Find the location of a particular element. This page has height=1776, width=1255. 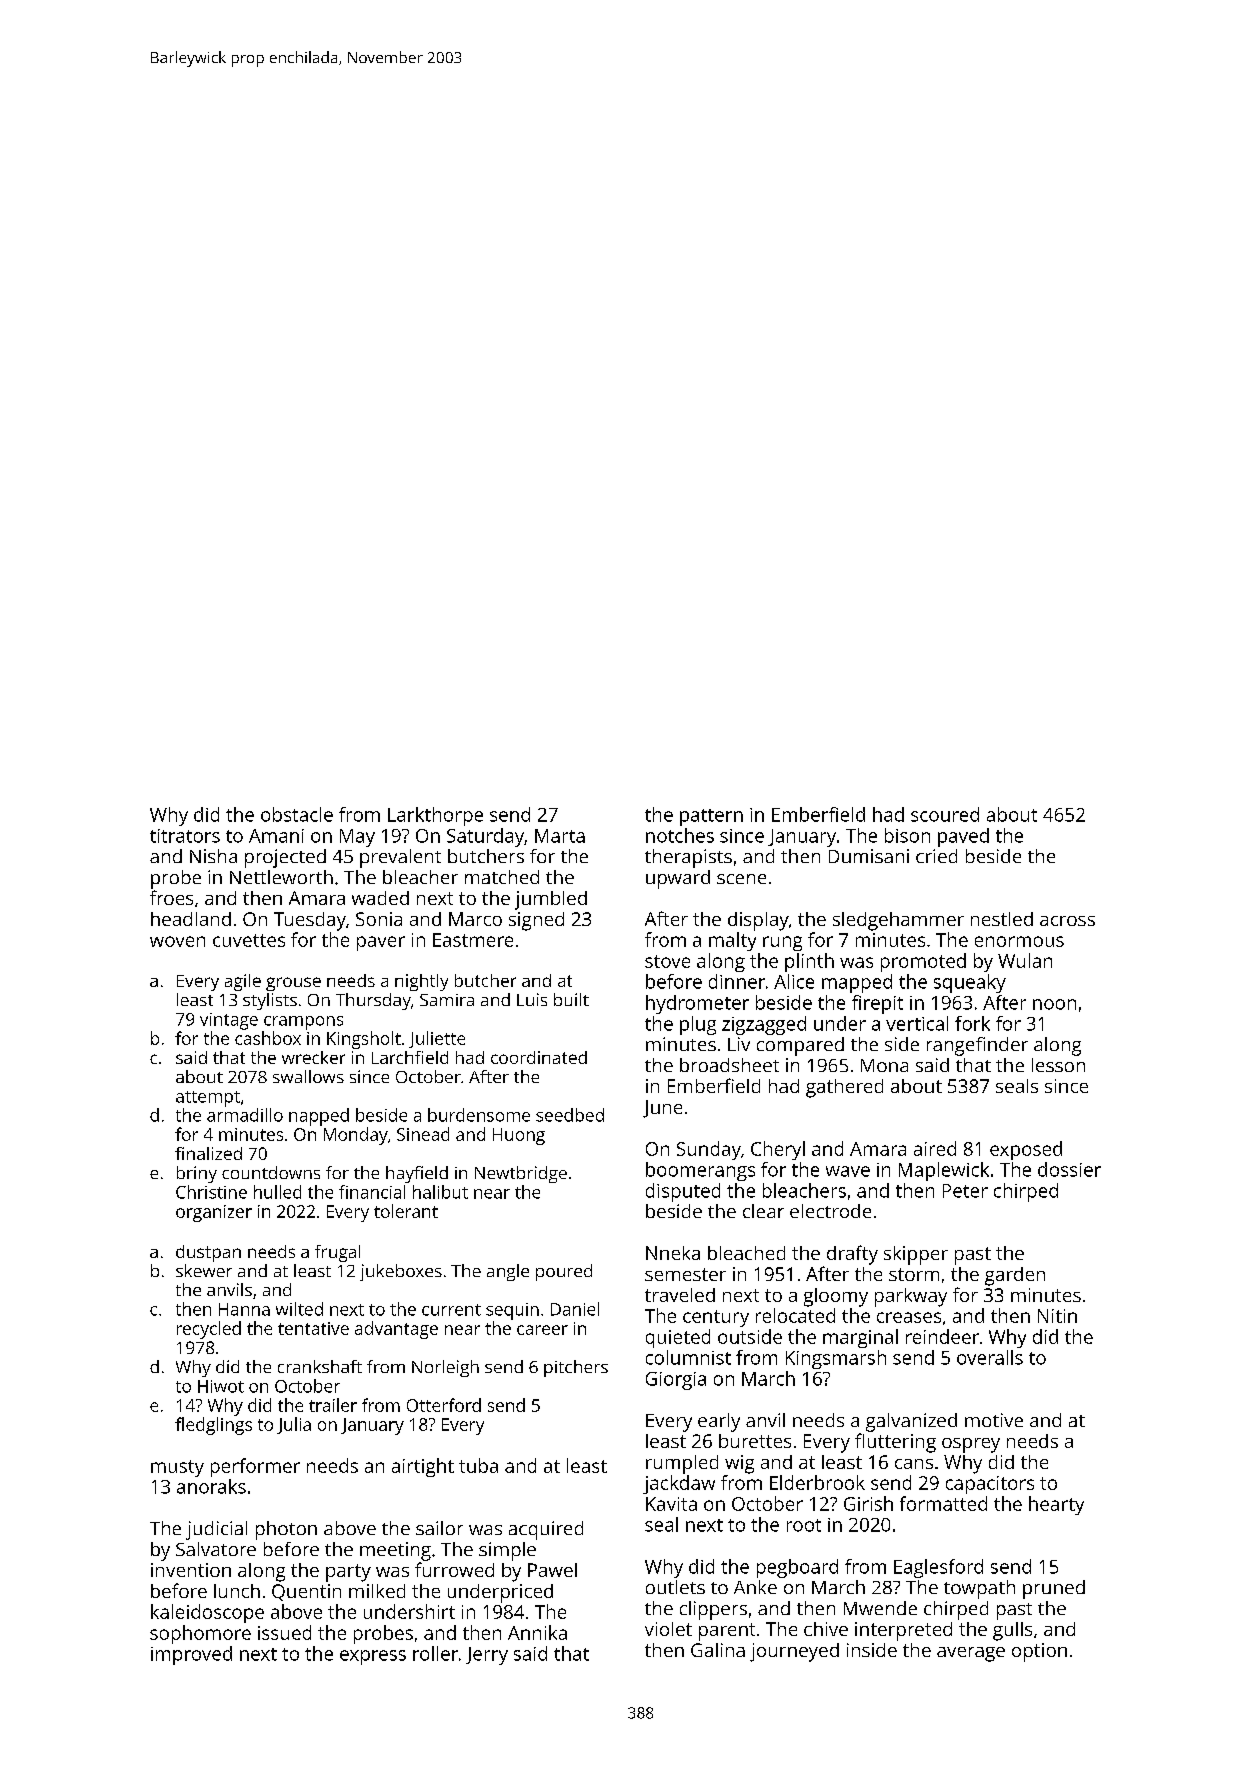

obstacle is located at coordinates (297, 814).
